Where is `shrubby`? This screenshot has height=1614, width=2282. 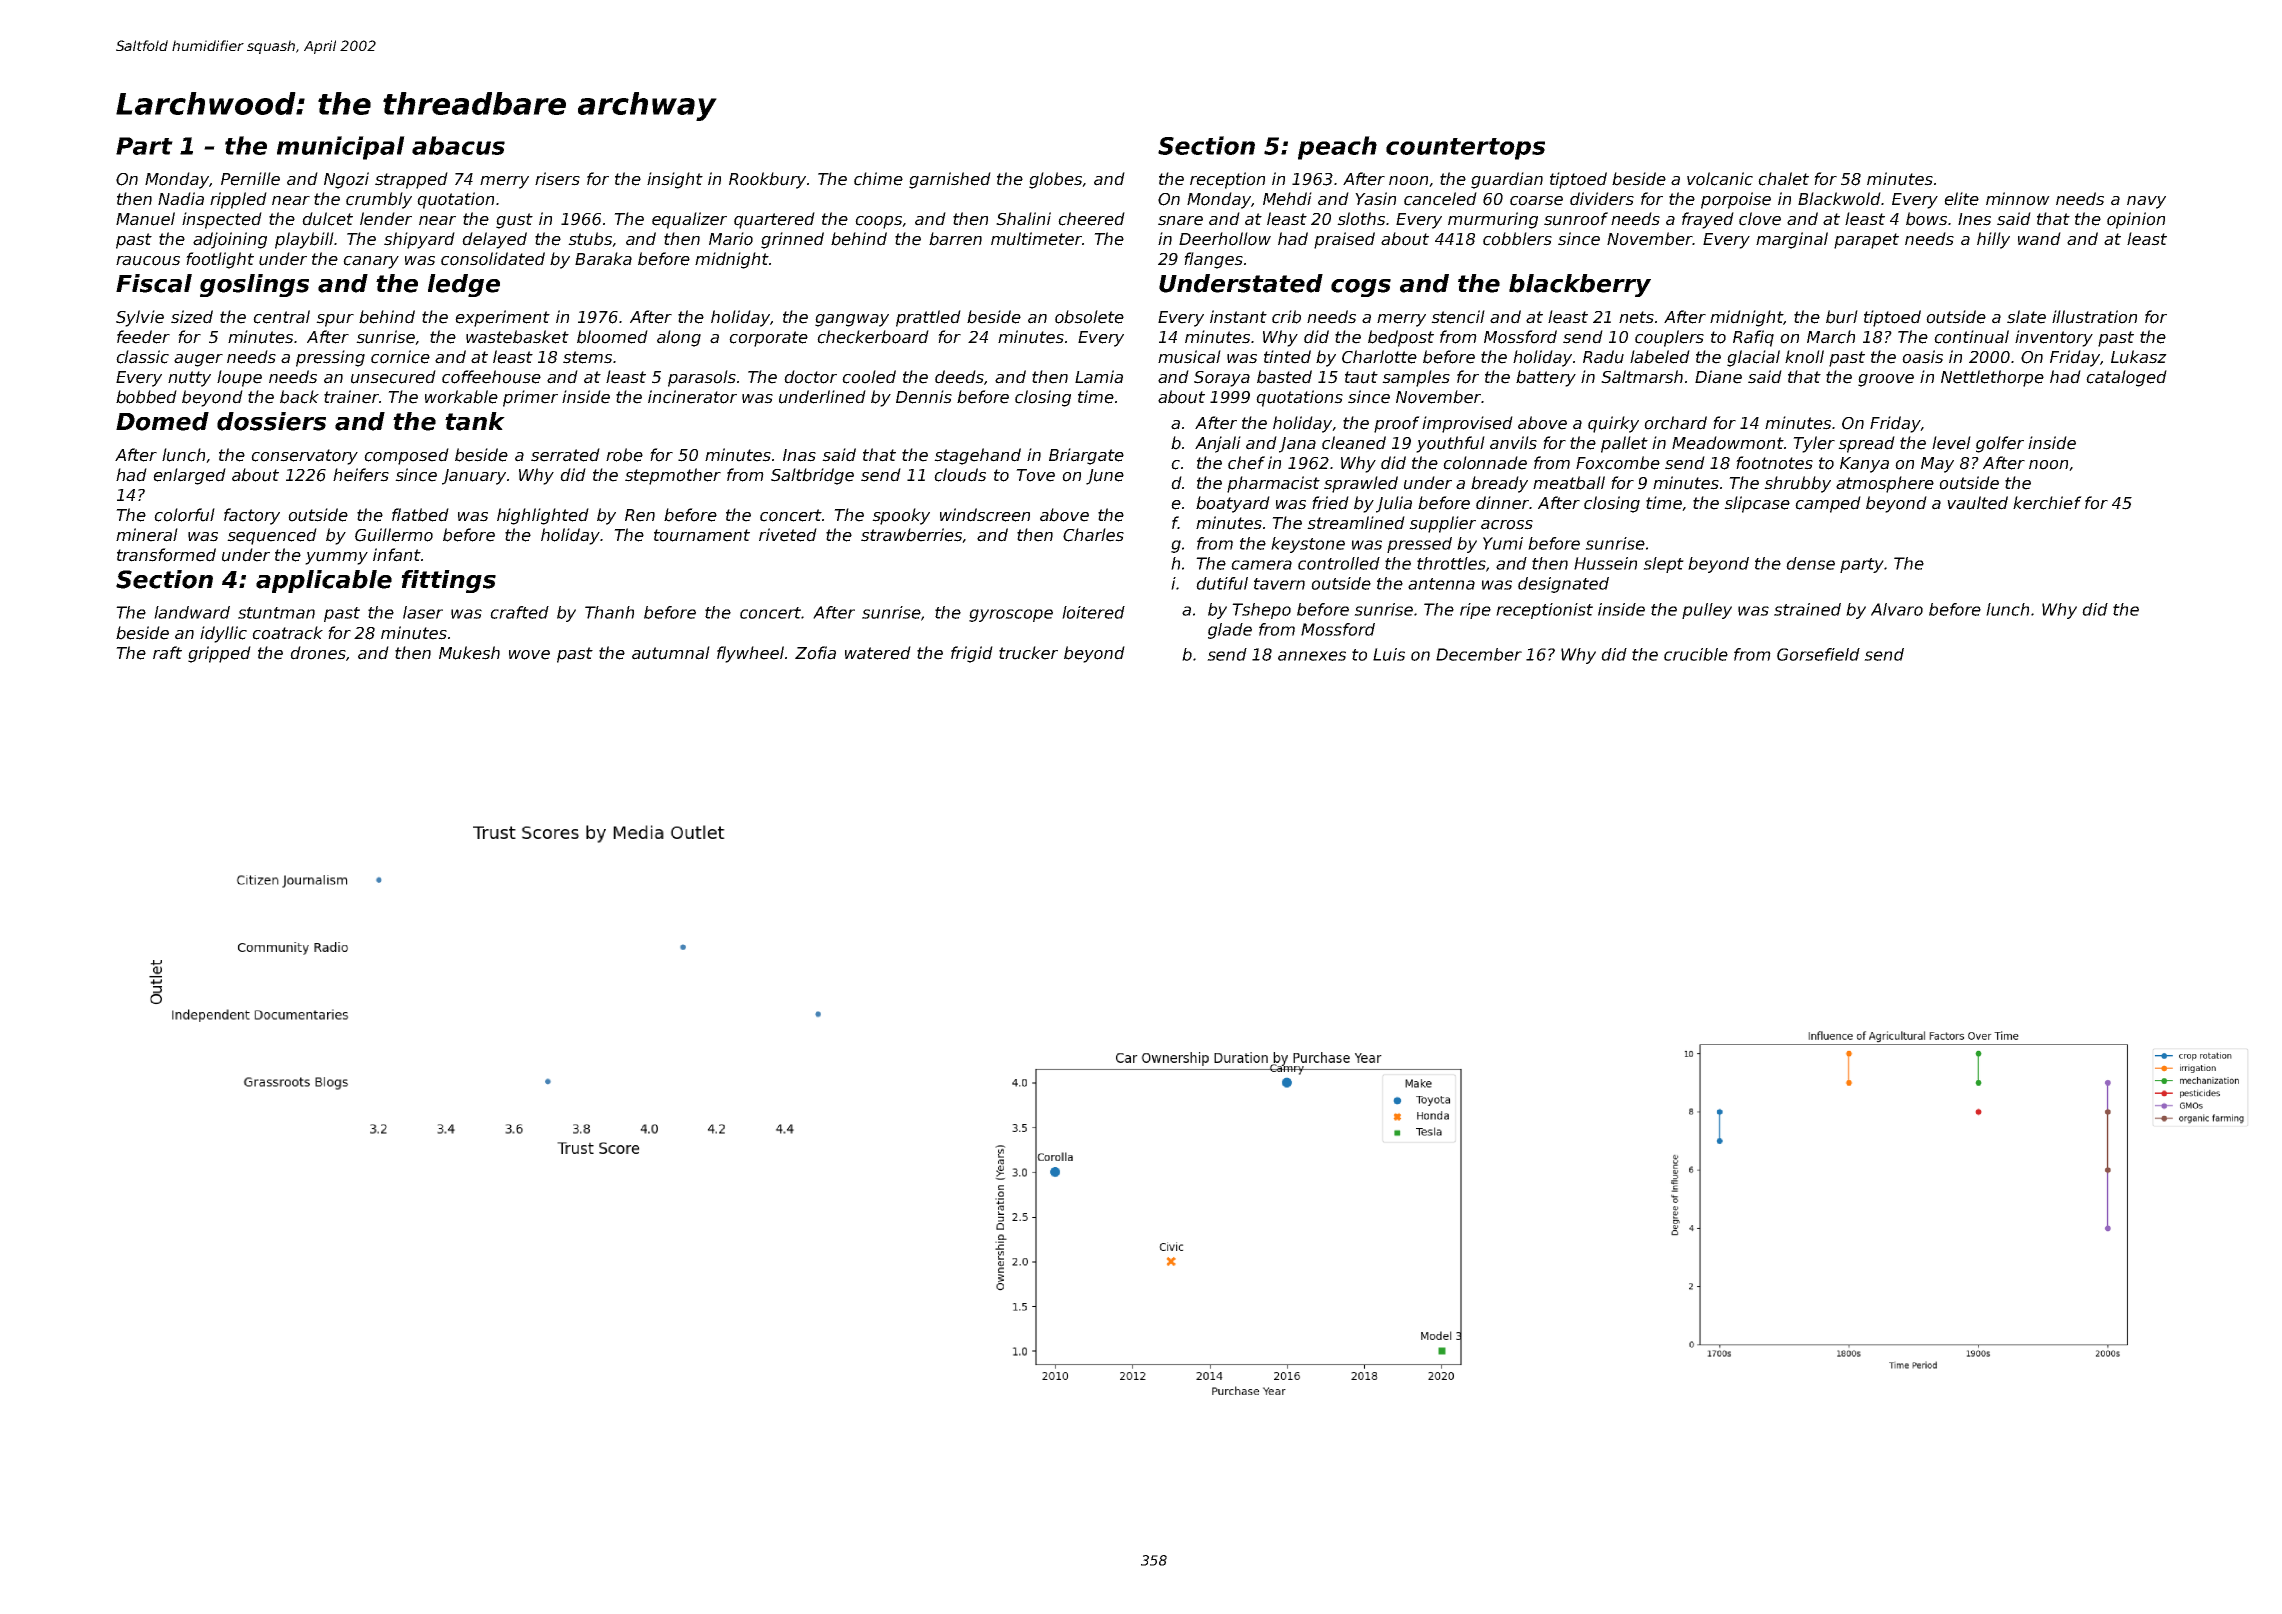
shrubby is located at coordinates (1797, 484).
